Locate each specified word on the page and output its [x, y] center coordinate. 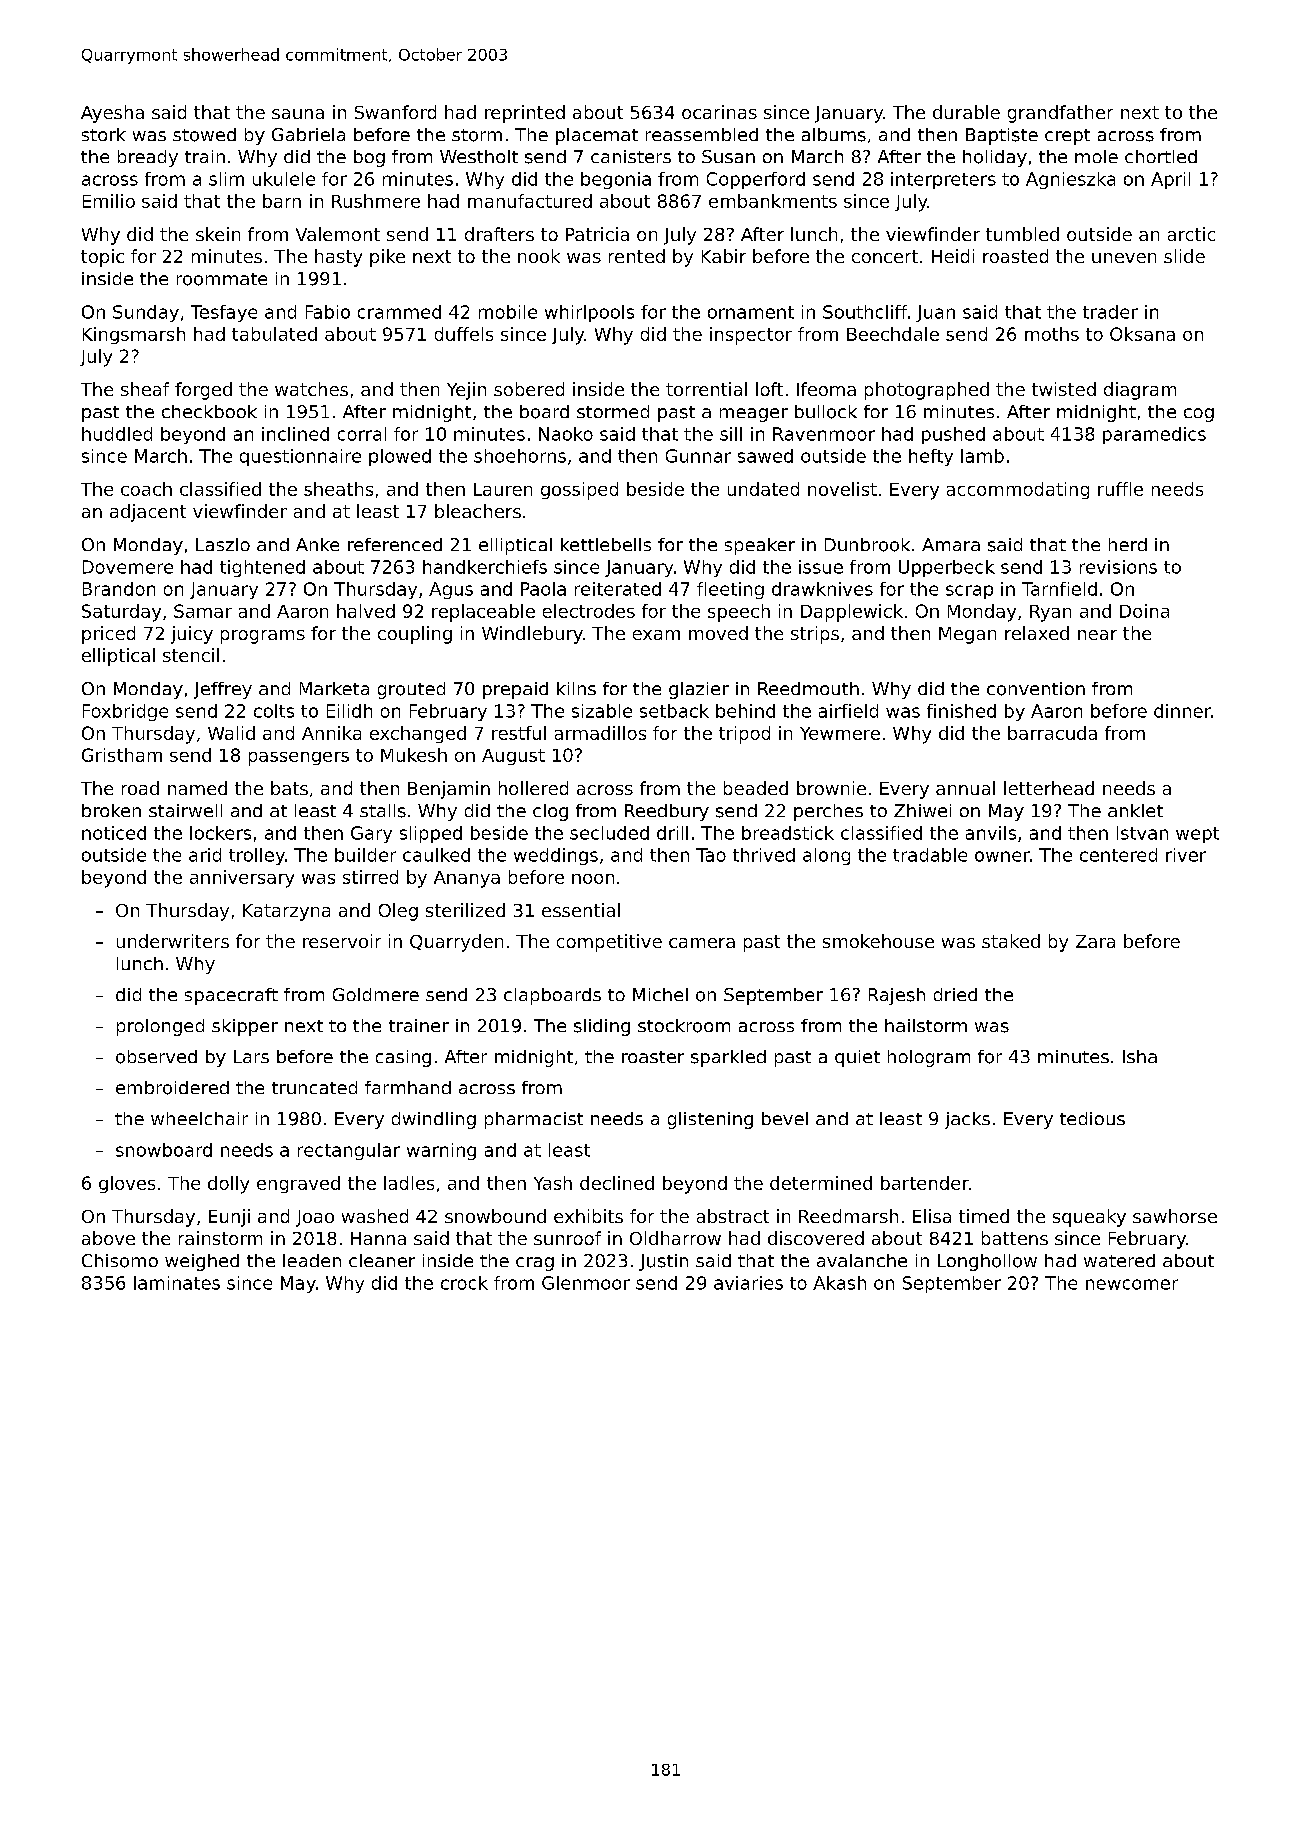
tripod [744, 735]
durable [966, 112]
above [108, 1238]
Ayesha [112, 114]
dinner [1182, 711]
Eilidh [349, 711]
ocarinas [719, 112]
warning [441, 1151]
